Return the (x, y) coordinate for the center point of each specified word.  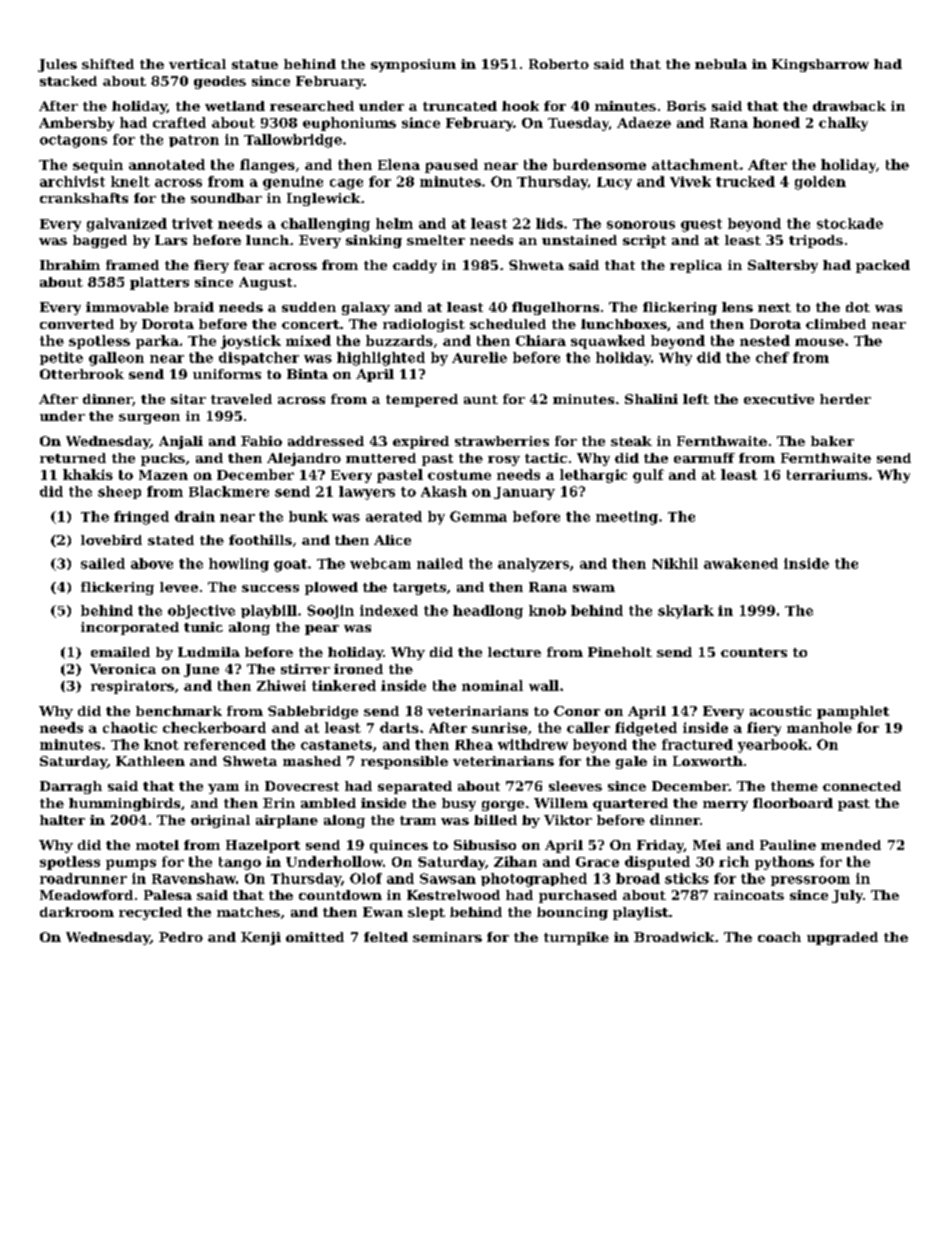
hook (520, 106)
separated (415, 787)
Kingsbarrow (820, 65)
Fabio (261, 441)
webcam (380, 563)
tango (240, 863)
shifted (108, 64)
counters (754, 652)
